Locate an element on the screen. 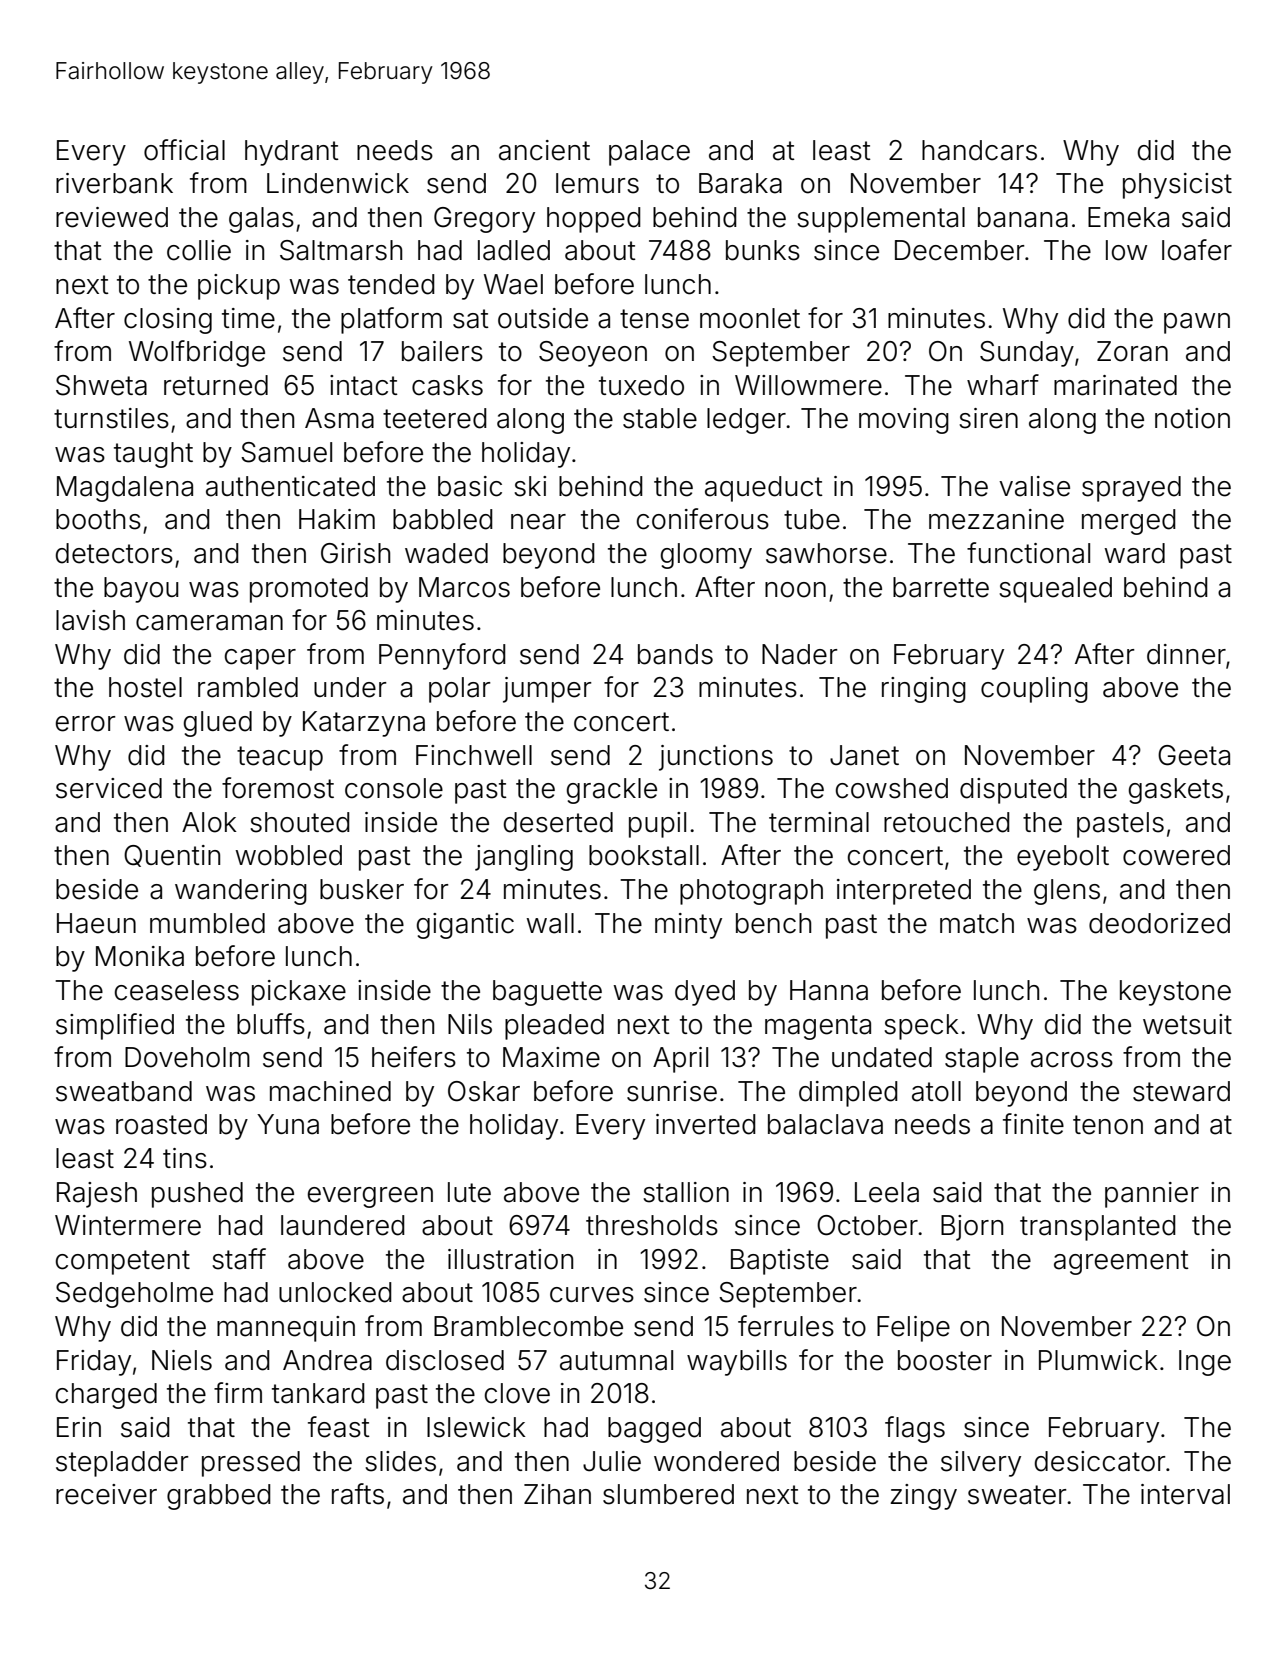  baguette is located at coordinates (547, 993).
